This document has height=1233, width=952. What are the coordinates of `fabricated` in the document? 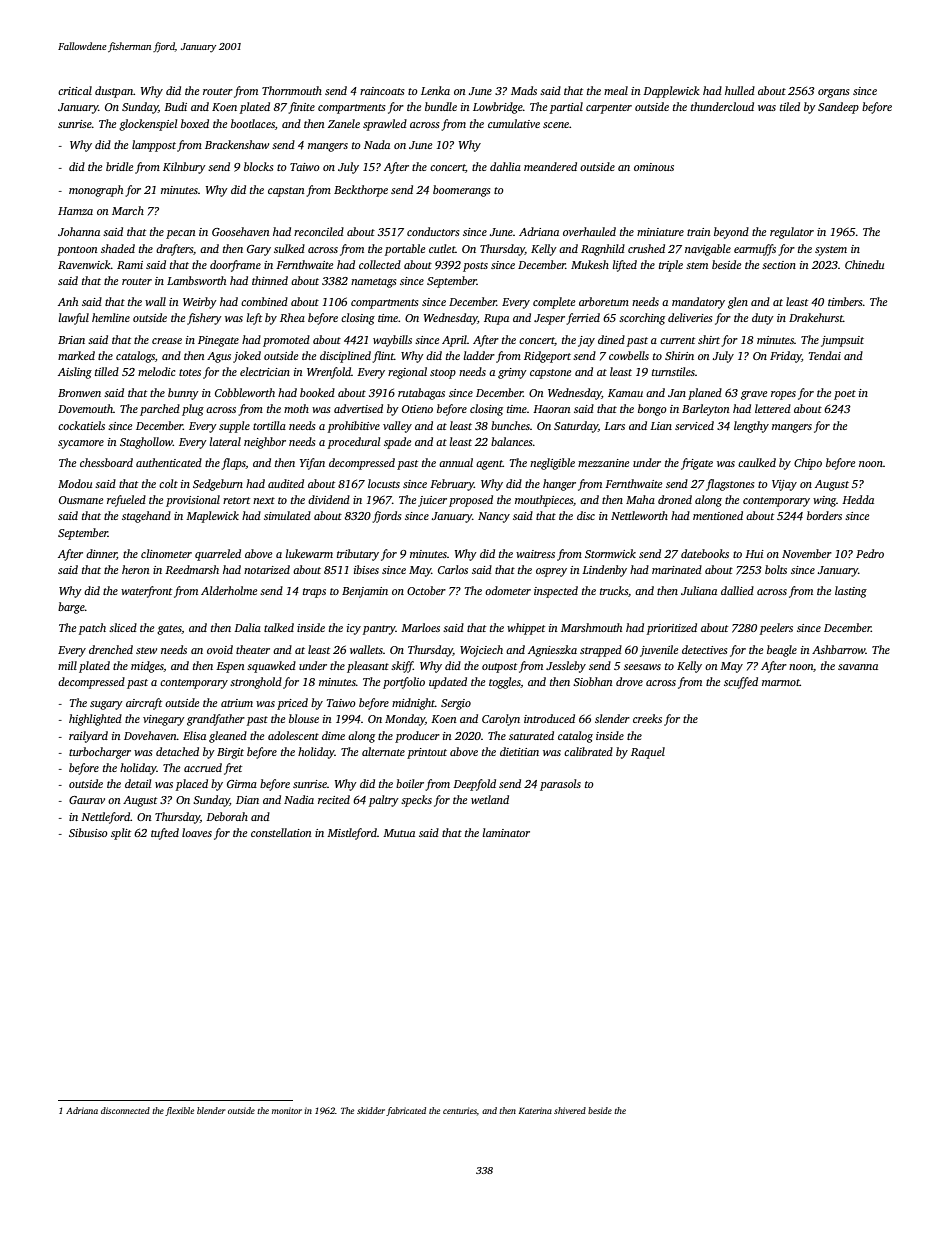 It's located at (406, 1111).
